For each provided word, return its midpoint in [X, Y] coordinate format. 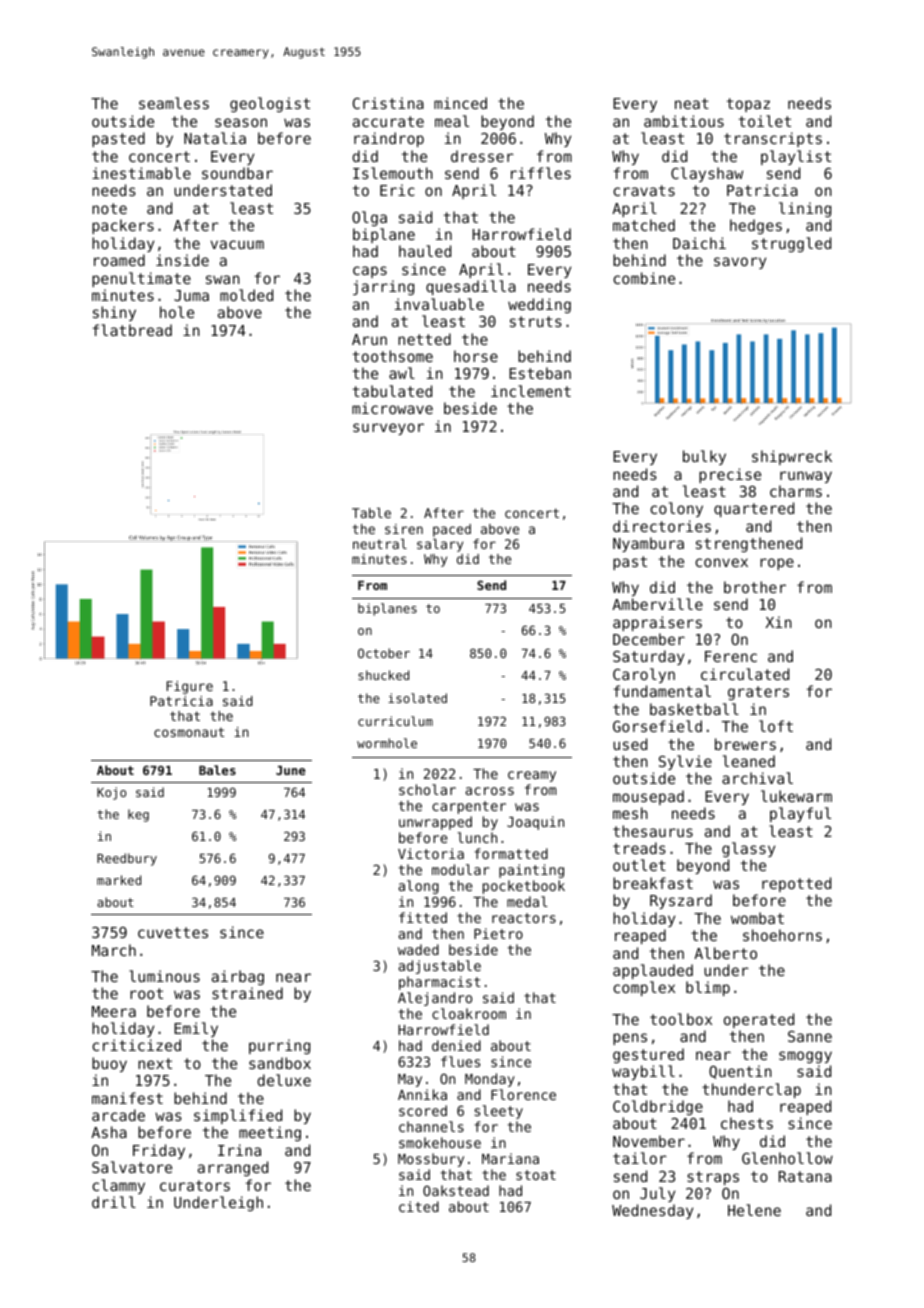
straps [713, 1178]
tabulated [392, 391]
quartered [754, 509]
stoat [536, 1175]
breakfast [653, 883]
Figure [190, 687]
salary [440, 545]
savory [740, 263]
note [109, 208]
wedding [539, 305]
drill [114, 1202]
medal [527, 901]
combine [644, 278]
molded [246, 295]
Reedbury [127, 859]
